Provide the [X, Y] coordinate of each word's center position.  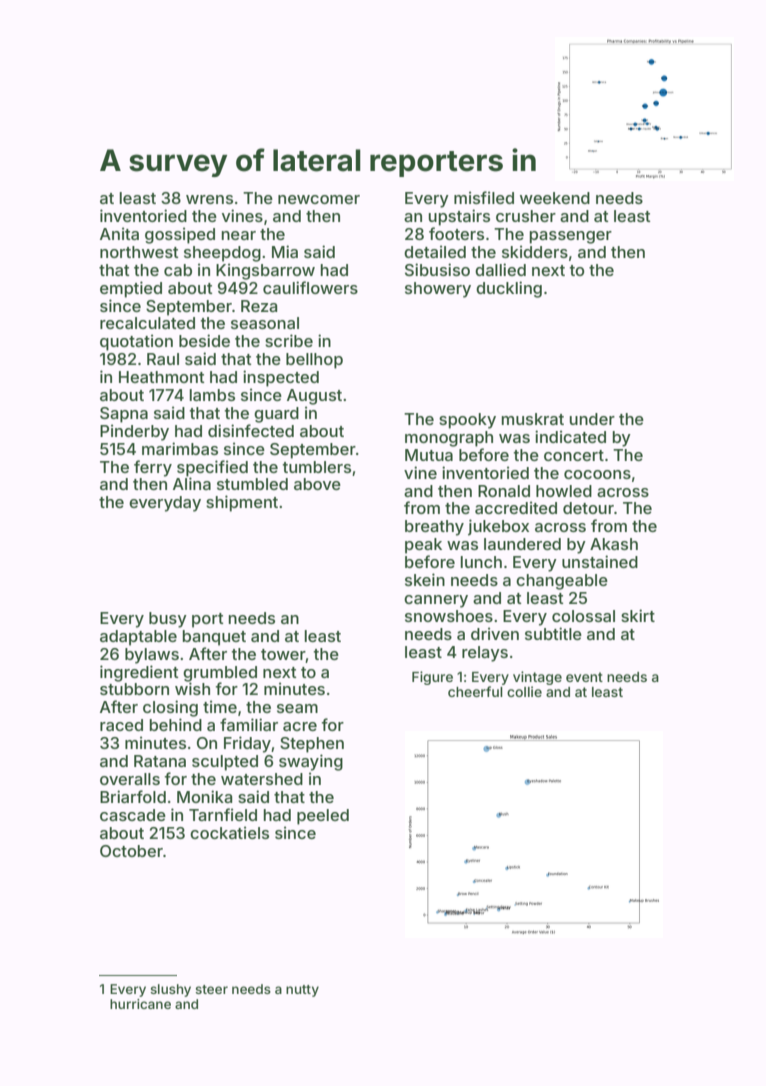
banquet [214, 638]
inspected [281, 378]
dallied [500, 269]
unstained [600, 561]
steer [211, 989]
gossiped [180, 235]
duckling [509, 289]
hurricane [140, 1004]
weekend [555, 198]
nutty [302, 991]
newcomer [319, 199]
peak [423, 546]
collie [524, 691]
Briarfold [133, 796]
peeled [323, 817]
